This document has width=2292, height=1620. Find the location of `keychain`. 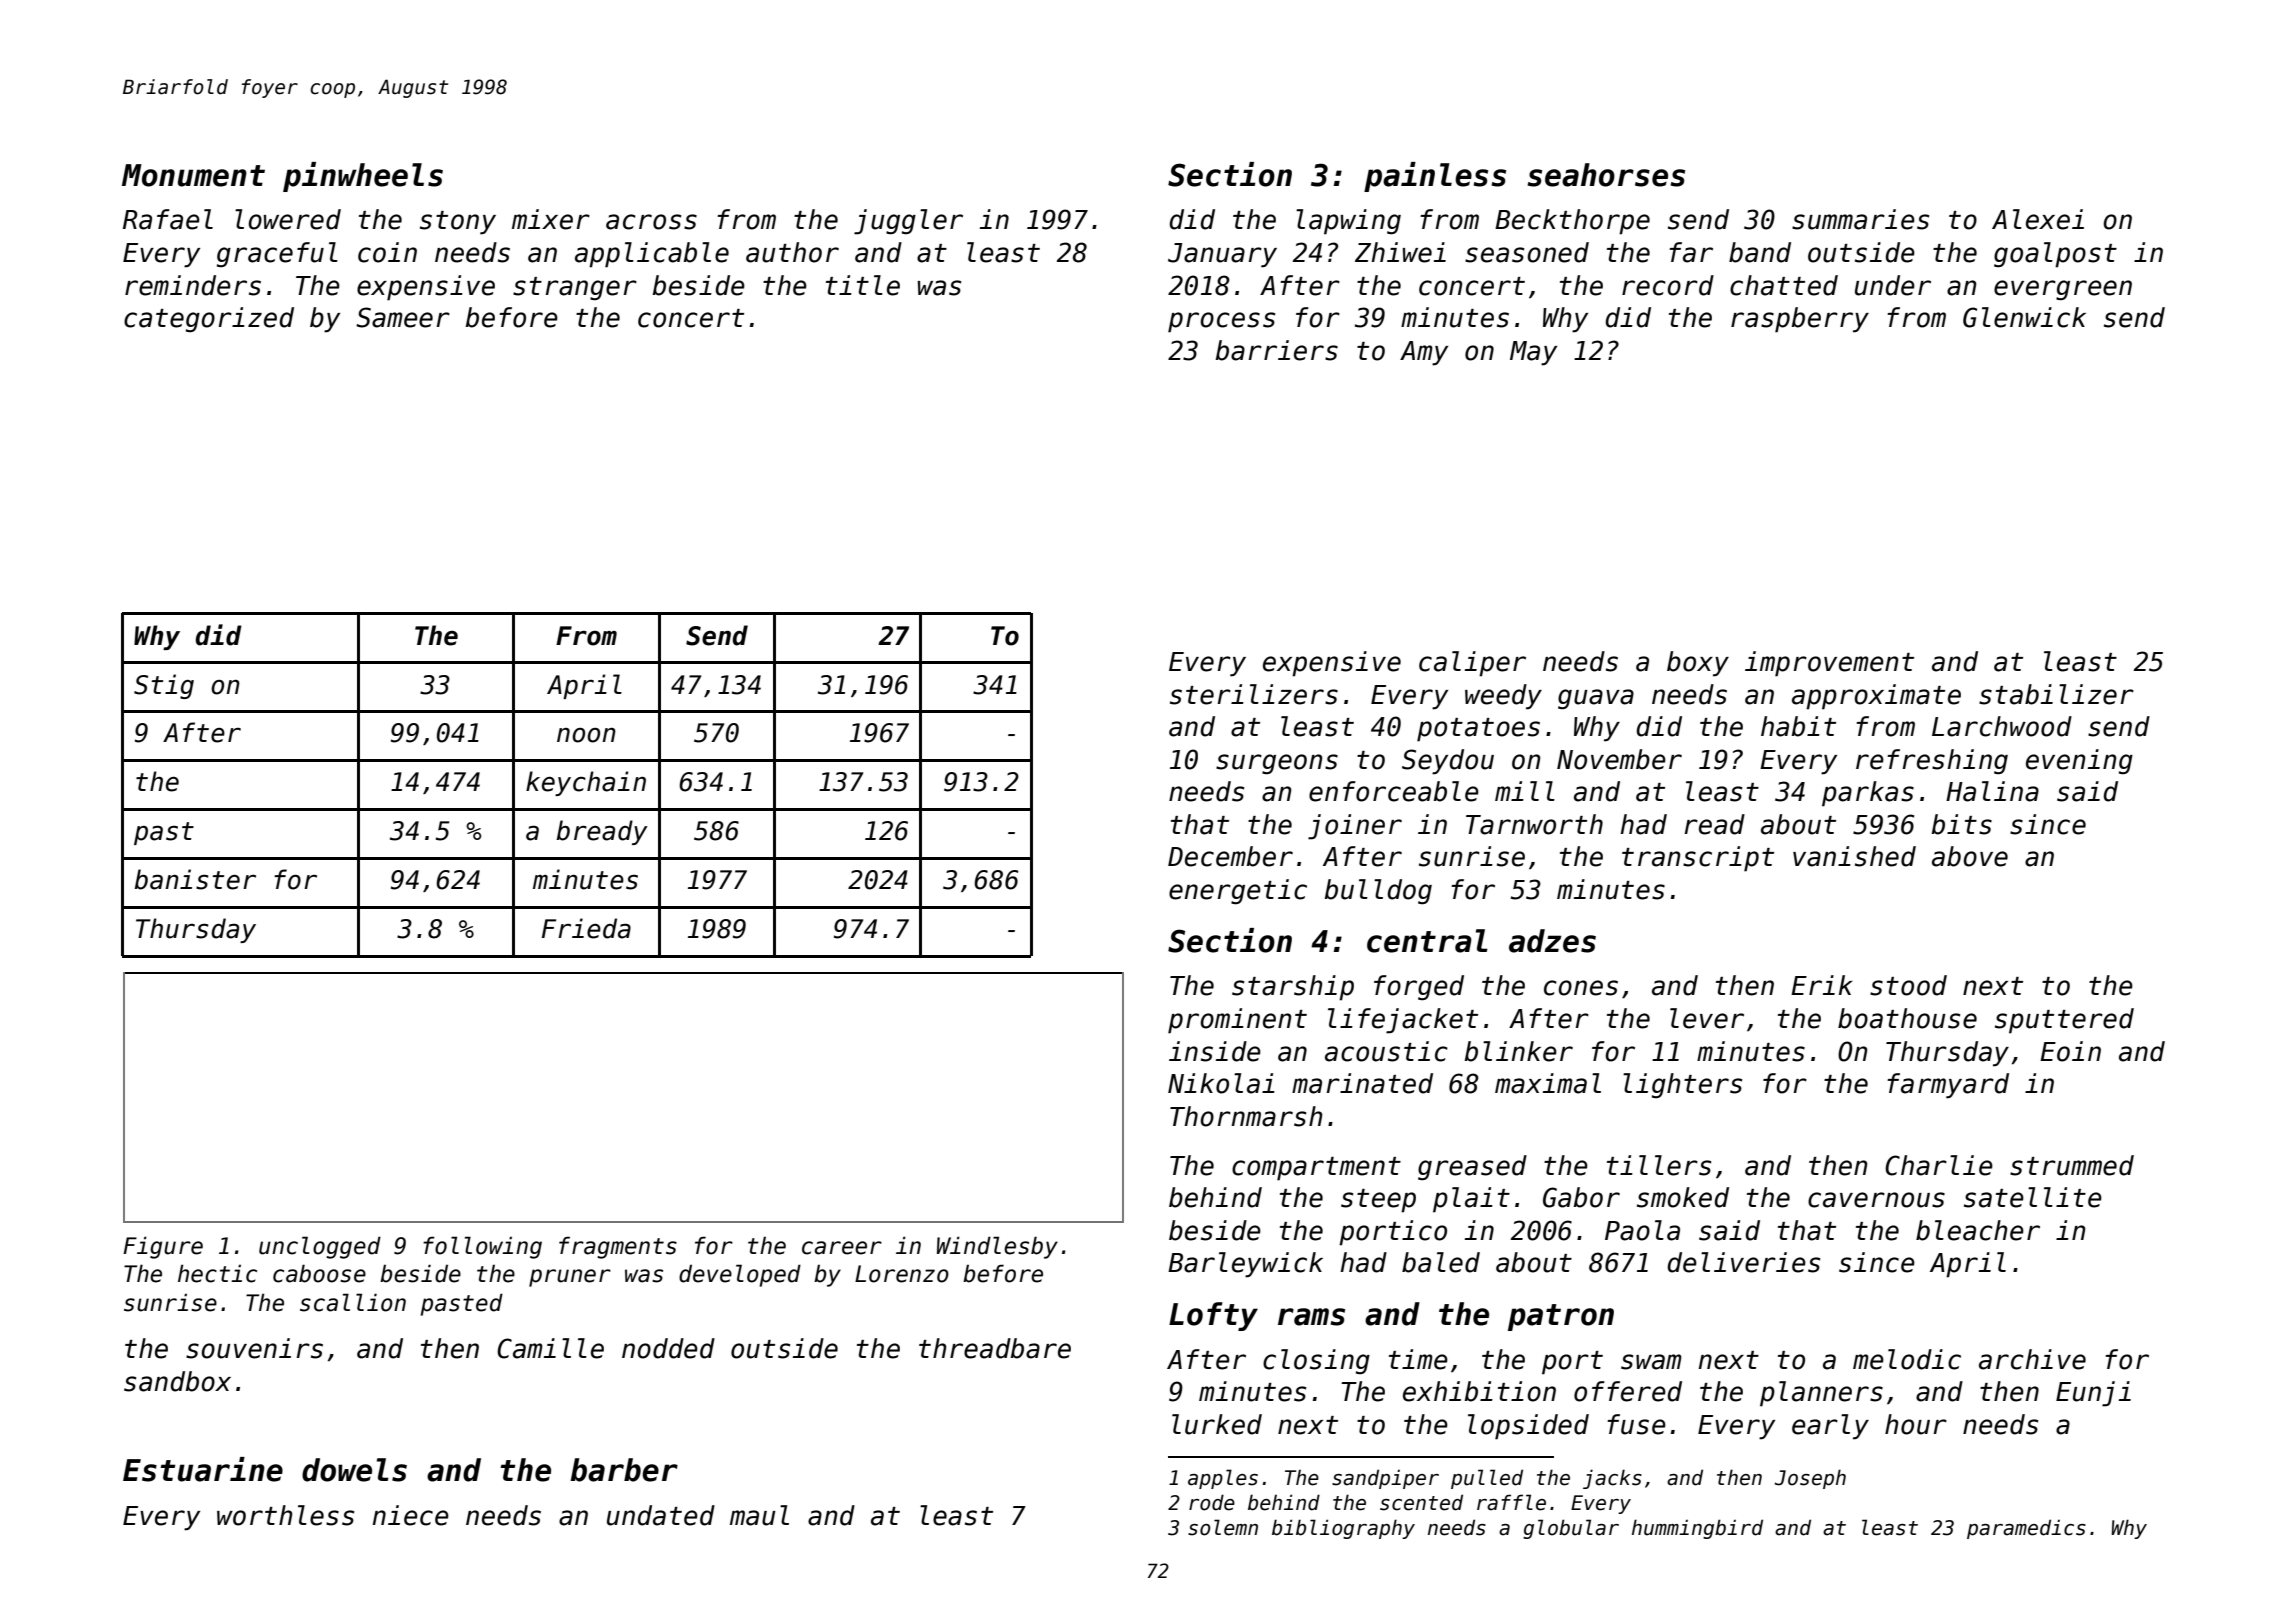

keychain is located at coordinates (586, 783).
